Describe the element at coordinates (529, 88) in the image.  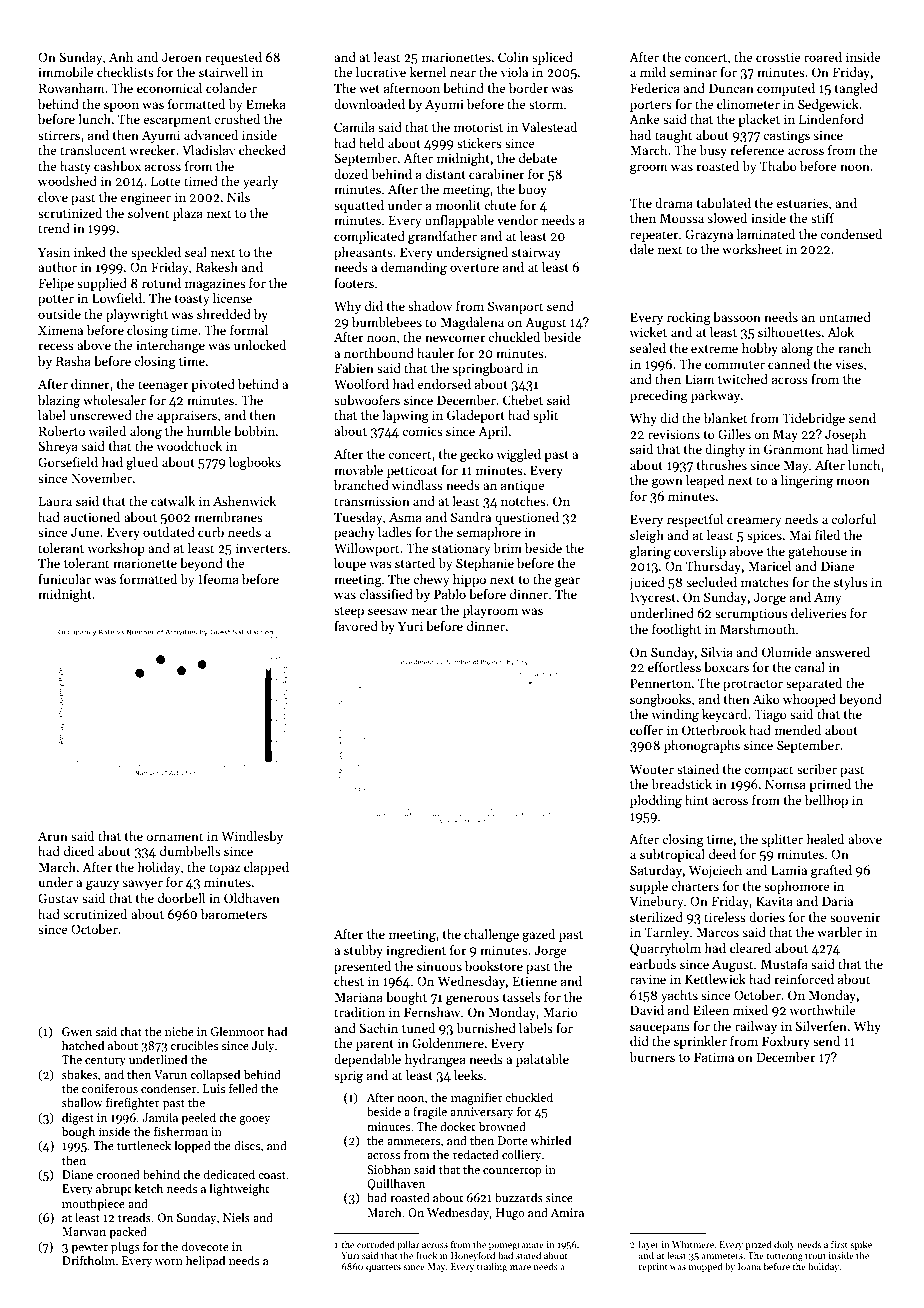
I see `border` at that location.
